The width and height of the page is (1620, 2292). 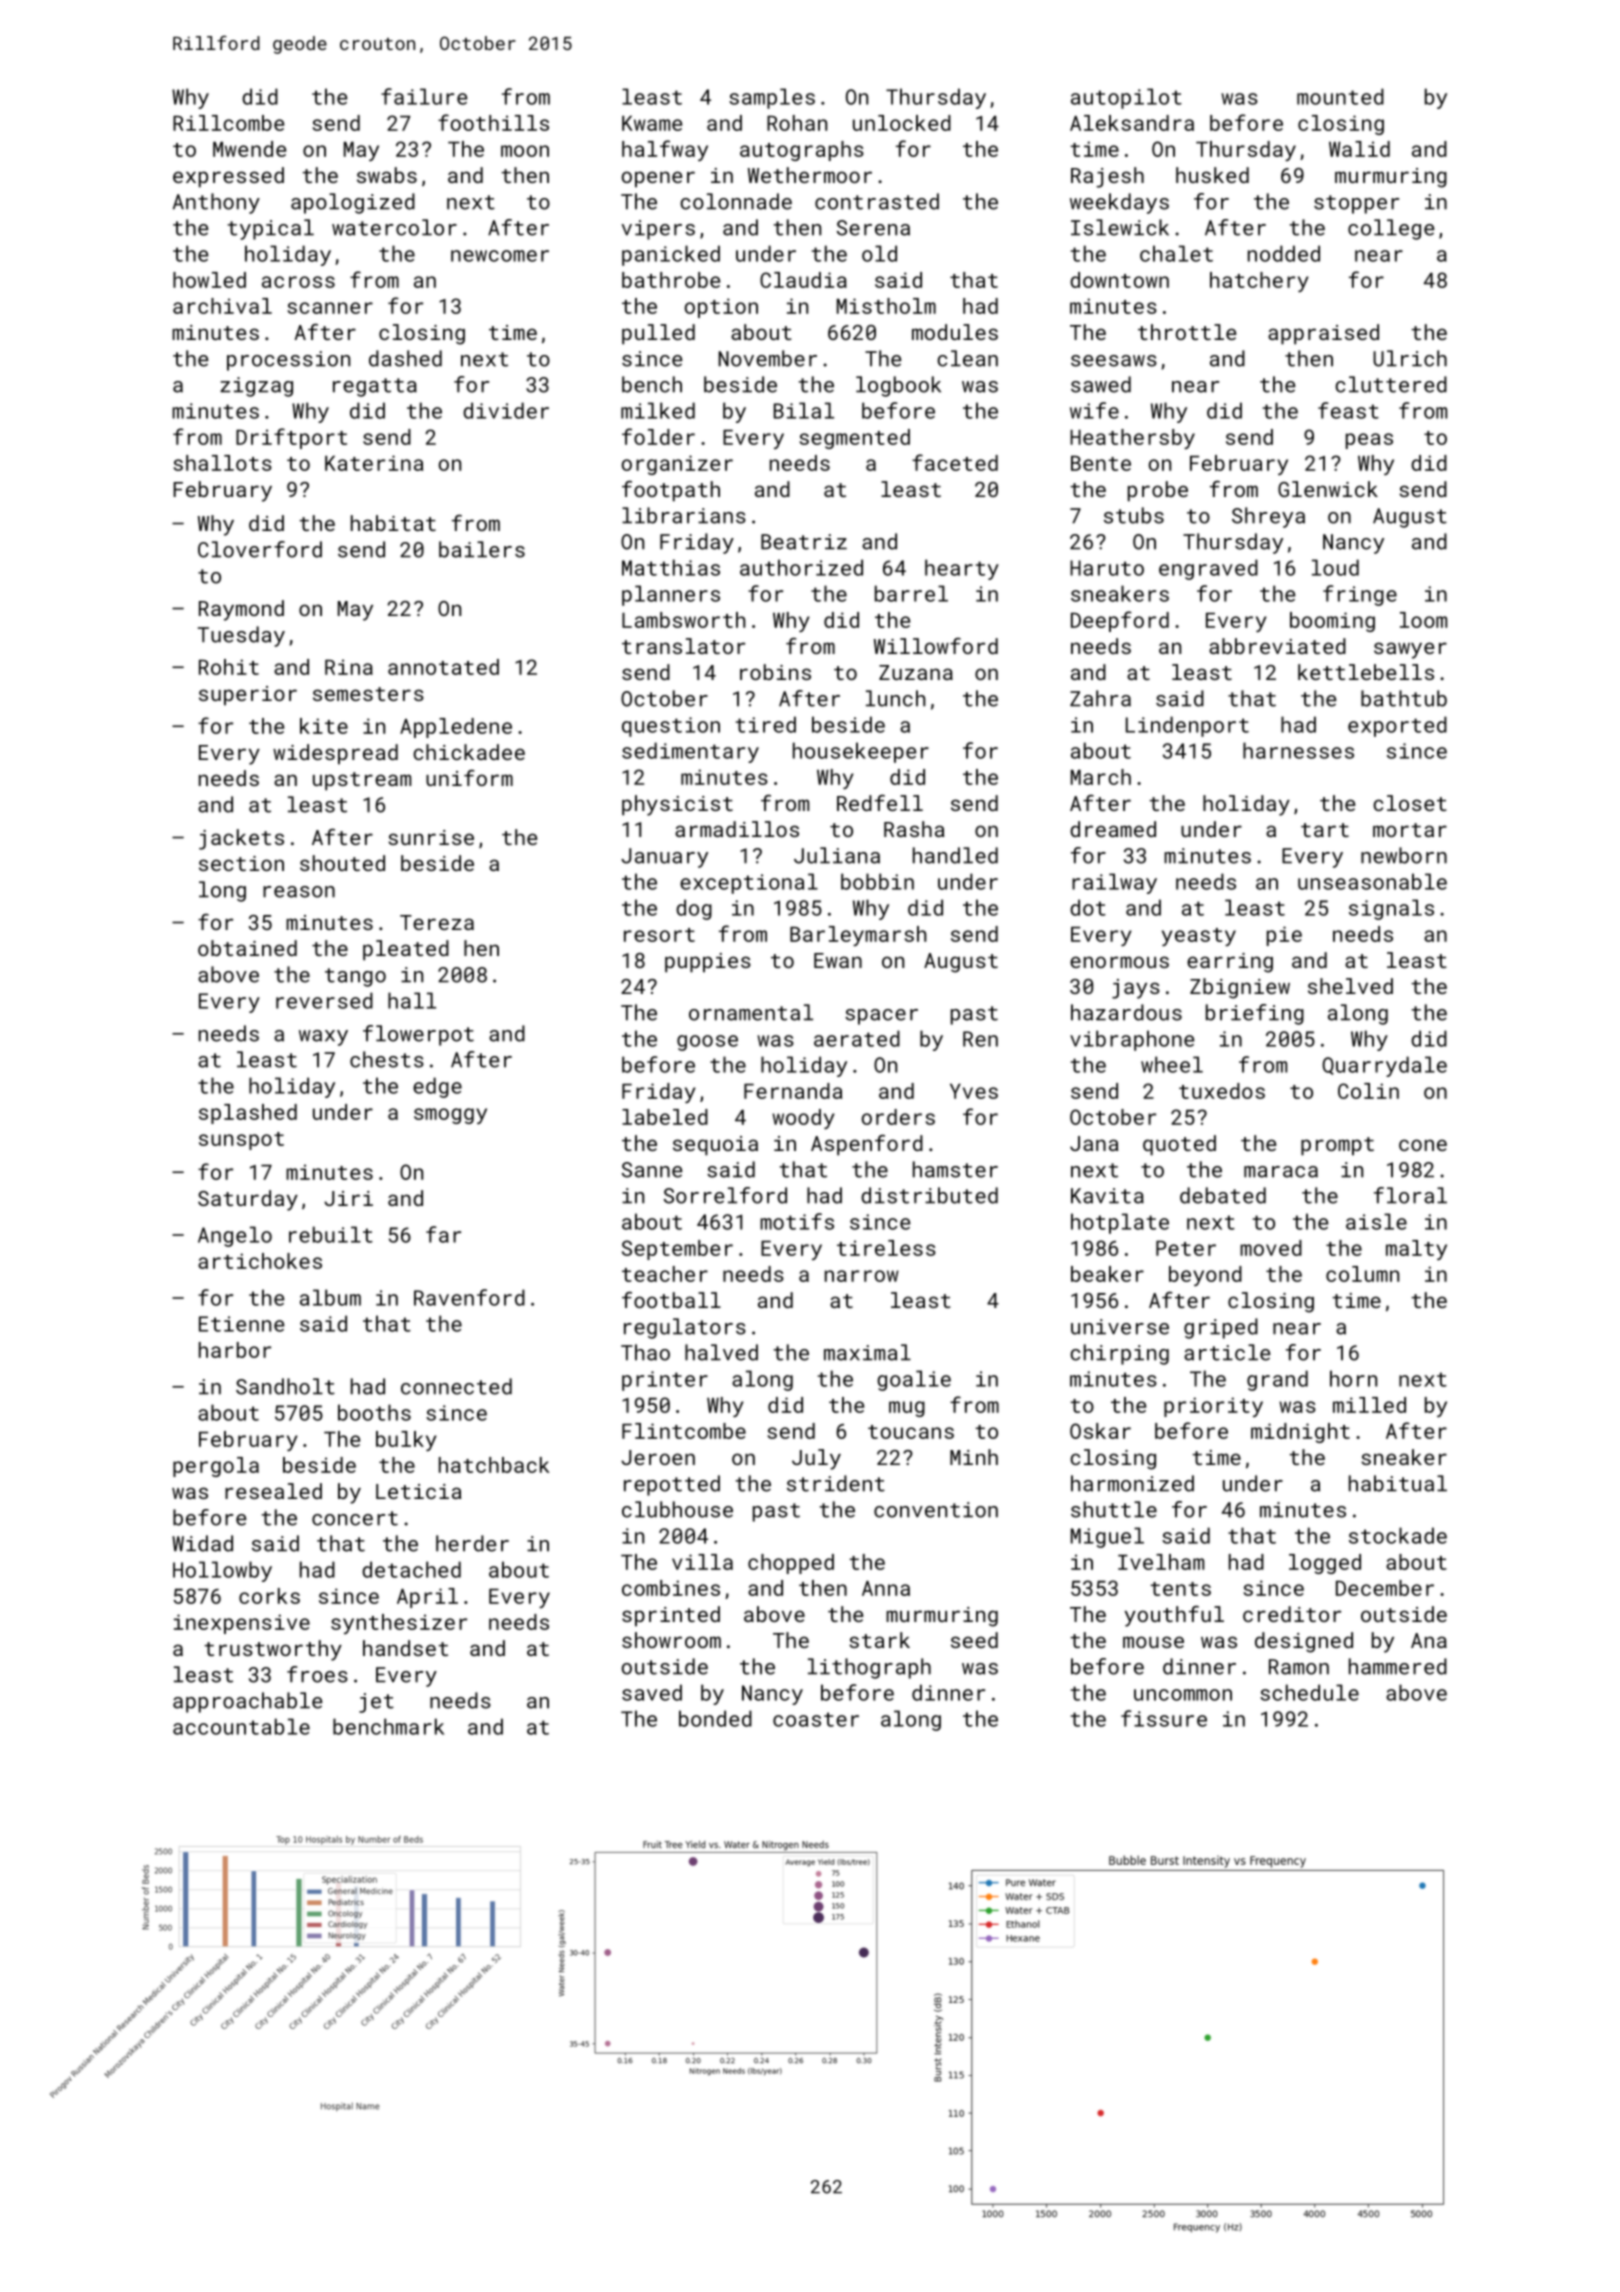 I want to click on mug, so click(x=907, y=1409).
